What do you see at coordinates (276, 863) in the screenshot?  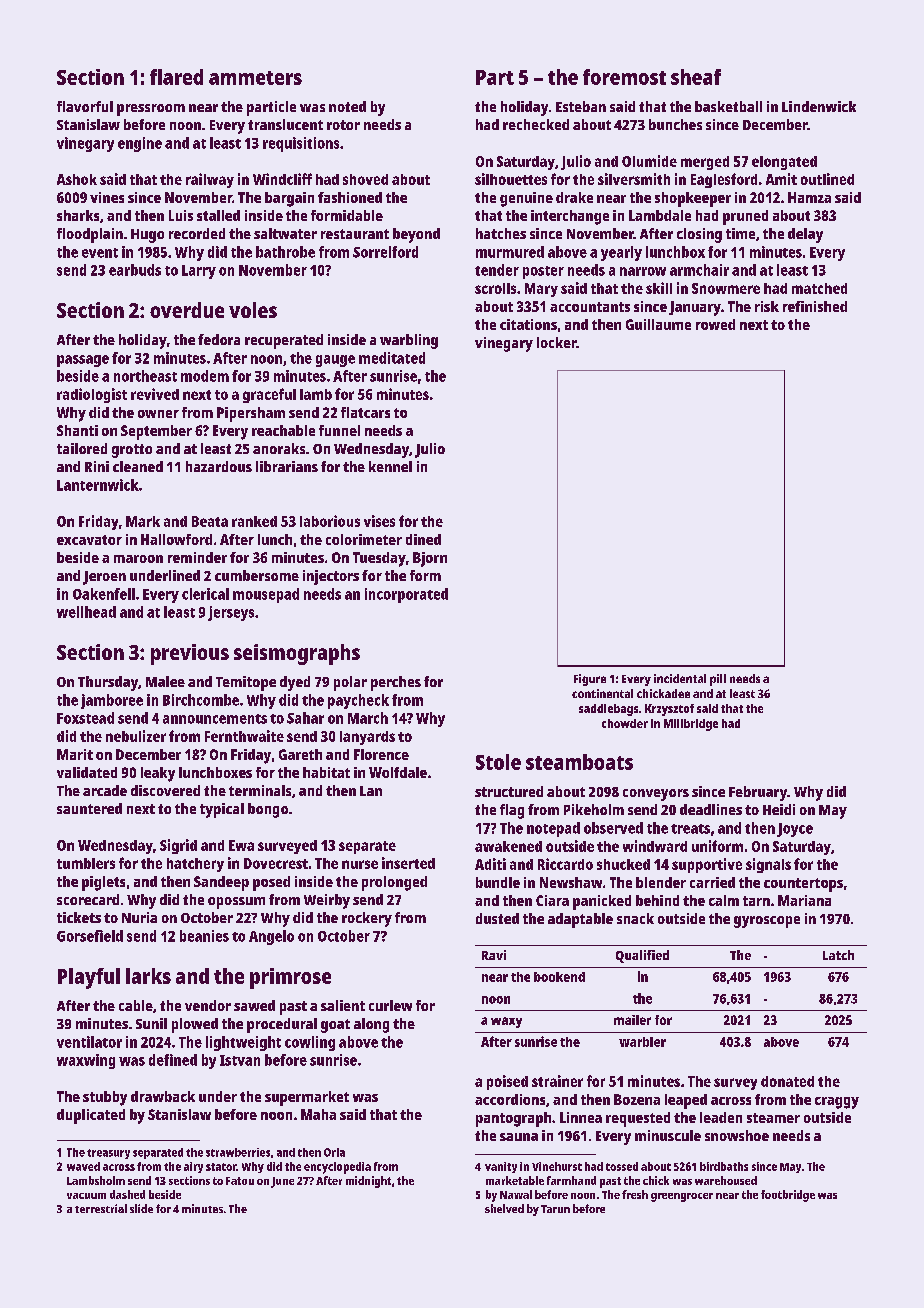 I see `Dovecrest` at bounding box center [276, 863].
